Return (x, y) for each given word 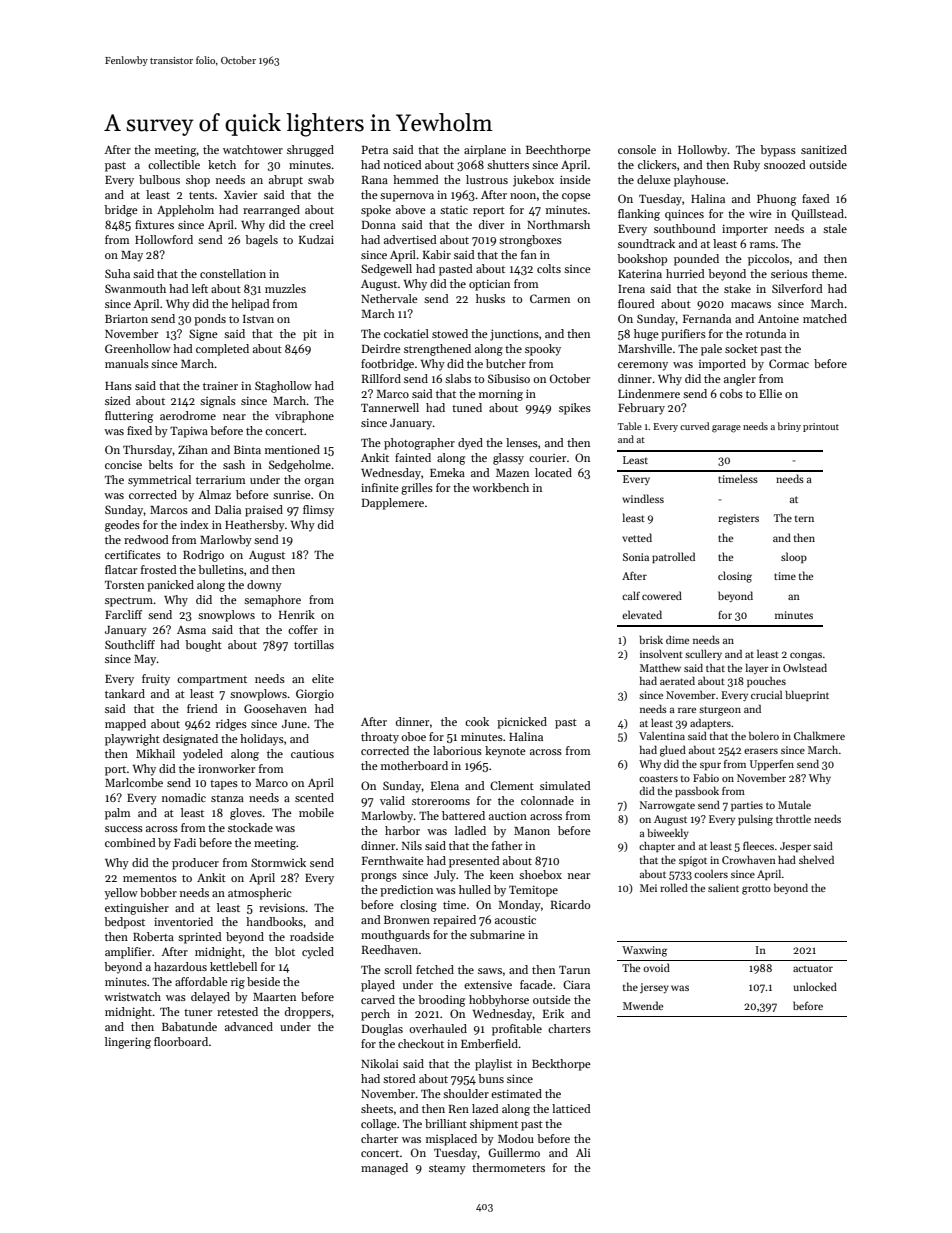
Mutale (794, 805)
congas (806, 656)
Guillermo (514, 1152)
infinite (380, 487)
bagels (261, 241)
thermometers (508, 1167)
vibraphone (304, 417)
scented (314, 797)
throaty (380, 738)
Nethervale (389, 298)
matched (825, 318)
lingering (128, 1043)
